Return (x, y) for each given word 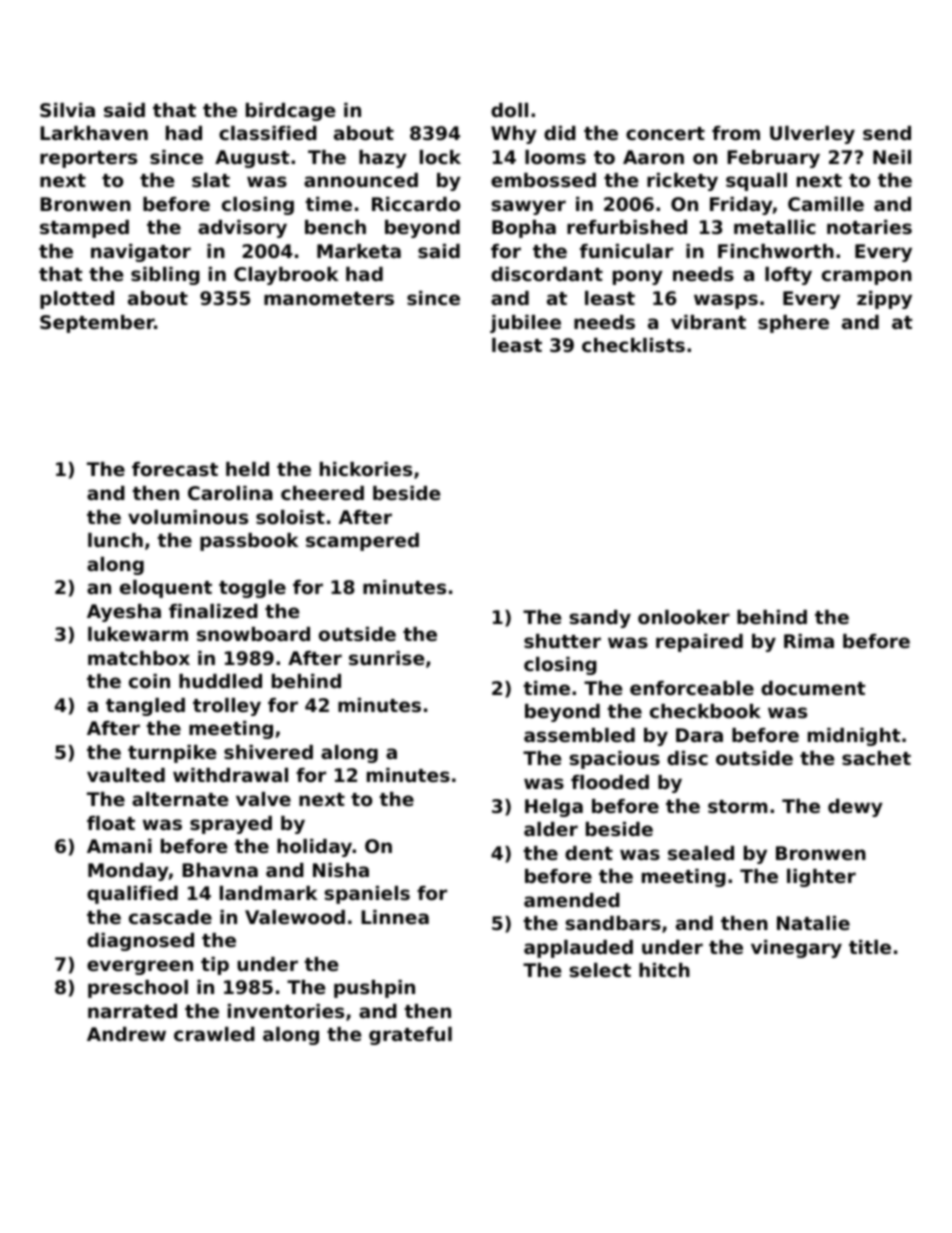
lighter (821, 878)
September (97, 324)
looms (555, 157)
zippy (884, 300)
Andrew (126, 1034)
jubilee (525, 324)
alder (551, 829)
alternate (180, 799)
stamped (84, 229)
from (736, 133)
